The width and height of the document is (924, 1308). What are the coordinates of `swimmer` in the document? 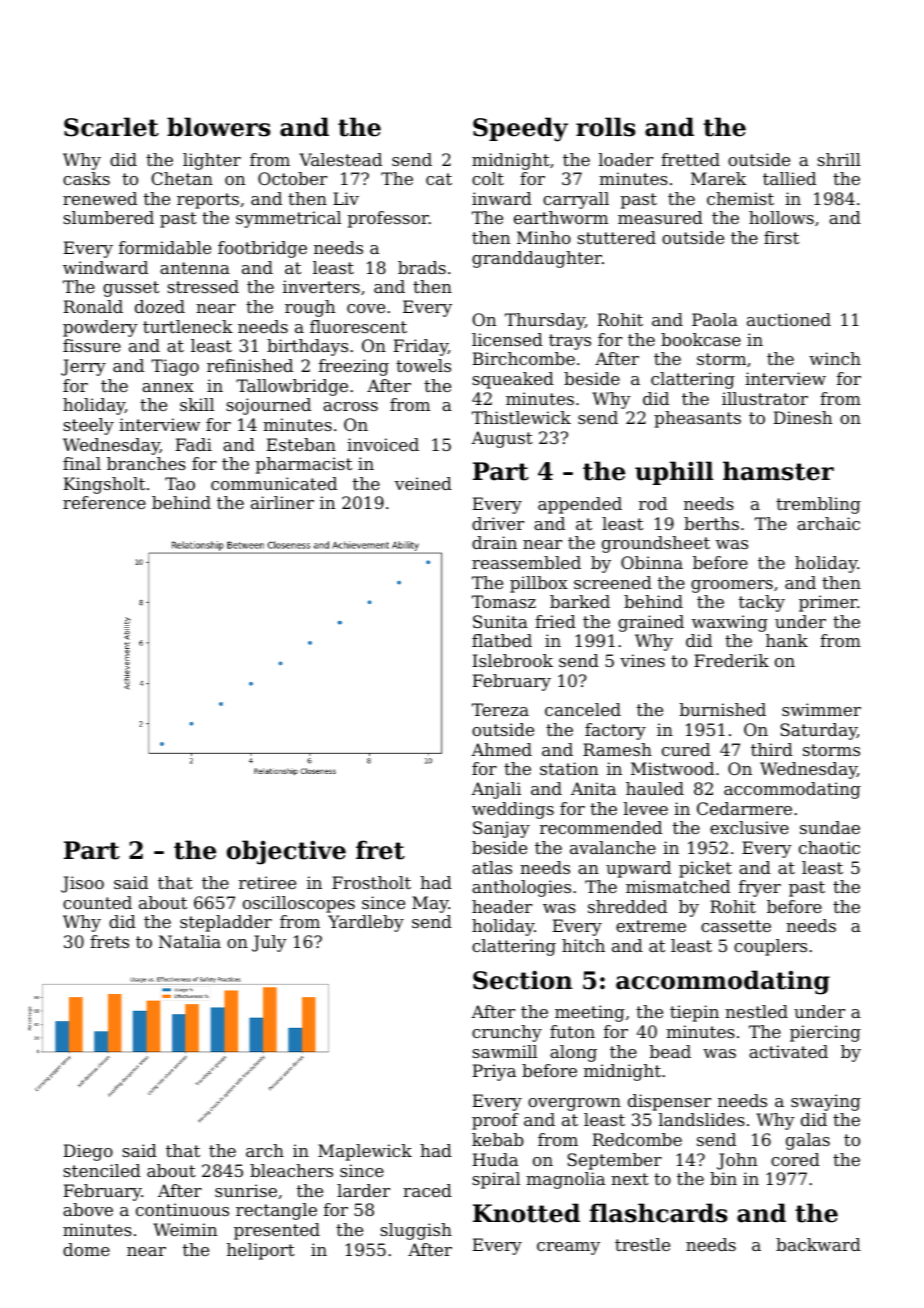 It's located at (821, 709).
